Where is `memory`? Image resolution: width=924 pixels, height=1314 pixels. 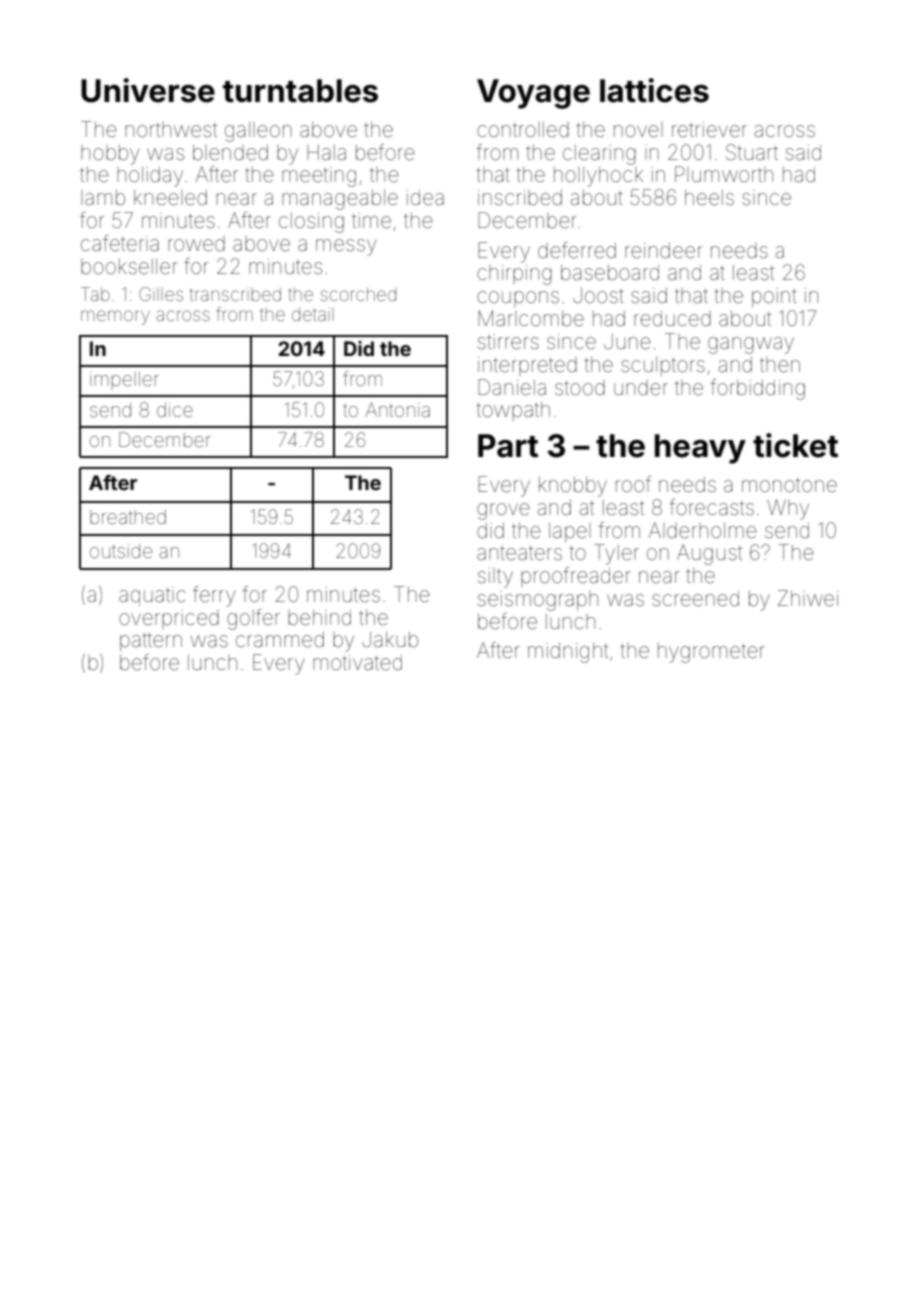
memory is located at coordinates (115, 317).
